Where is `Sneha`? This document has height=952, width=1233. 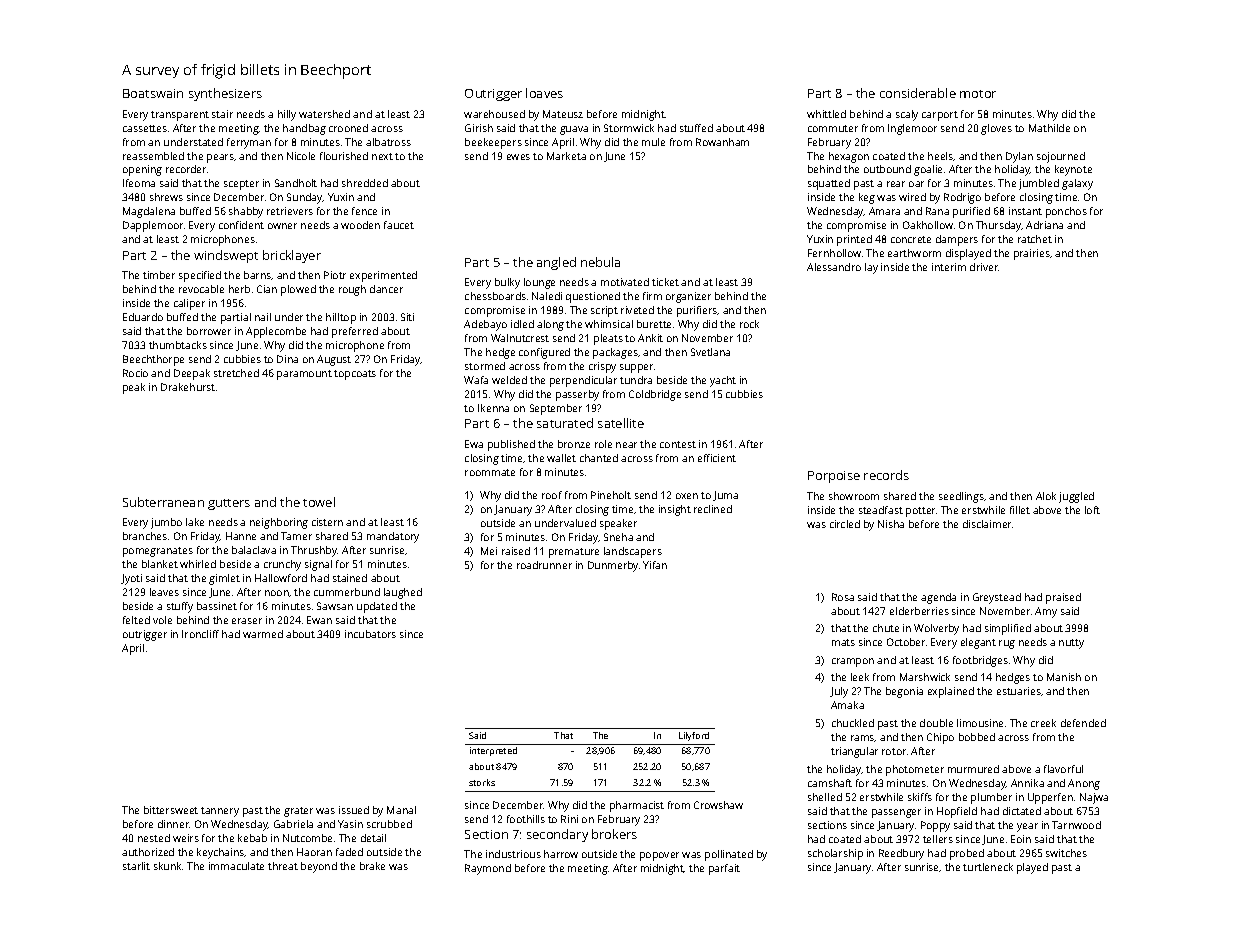
Sneha is located at coordinates (618, 537).
